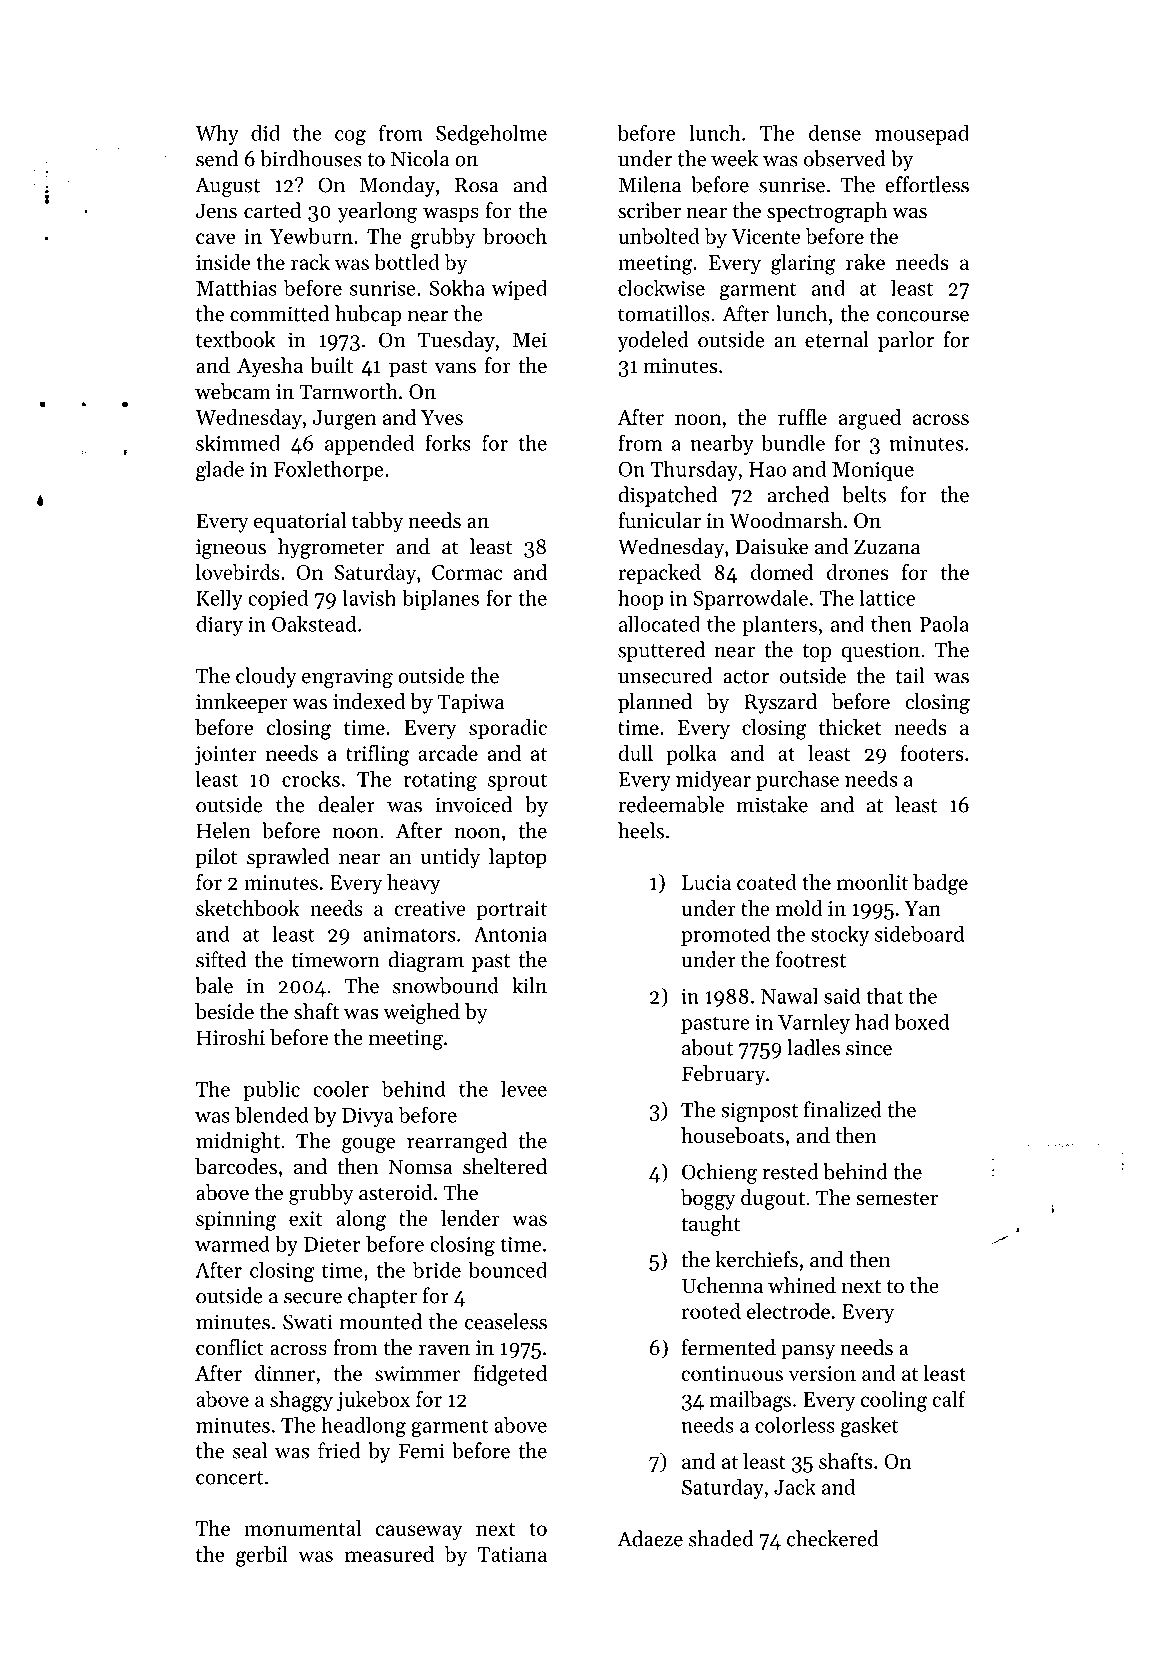 The width and height of the screenshot is (1165, 1654). I want to click on gerbil, so click(262, 1556).
